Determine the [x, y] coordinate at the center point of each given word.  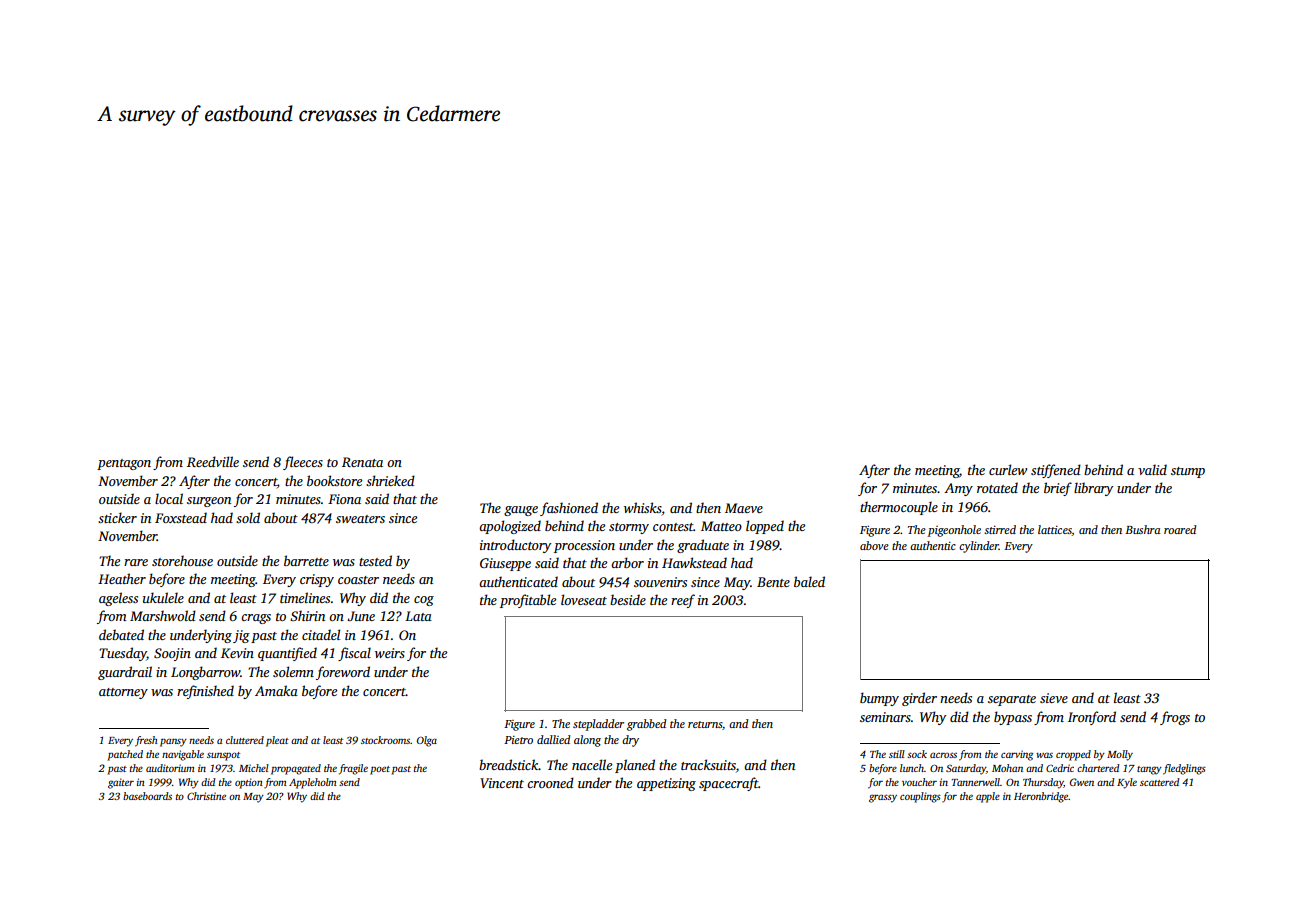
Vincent [502, 783]
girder [919, 699]
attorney [123, 693]
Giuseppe [505, 564]
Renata [362, 462]
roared [1180, 529]
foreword [343, 673]
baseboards [147, 796]
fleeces [303, 463]
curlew [1008, 469]
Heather [122, 578]
